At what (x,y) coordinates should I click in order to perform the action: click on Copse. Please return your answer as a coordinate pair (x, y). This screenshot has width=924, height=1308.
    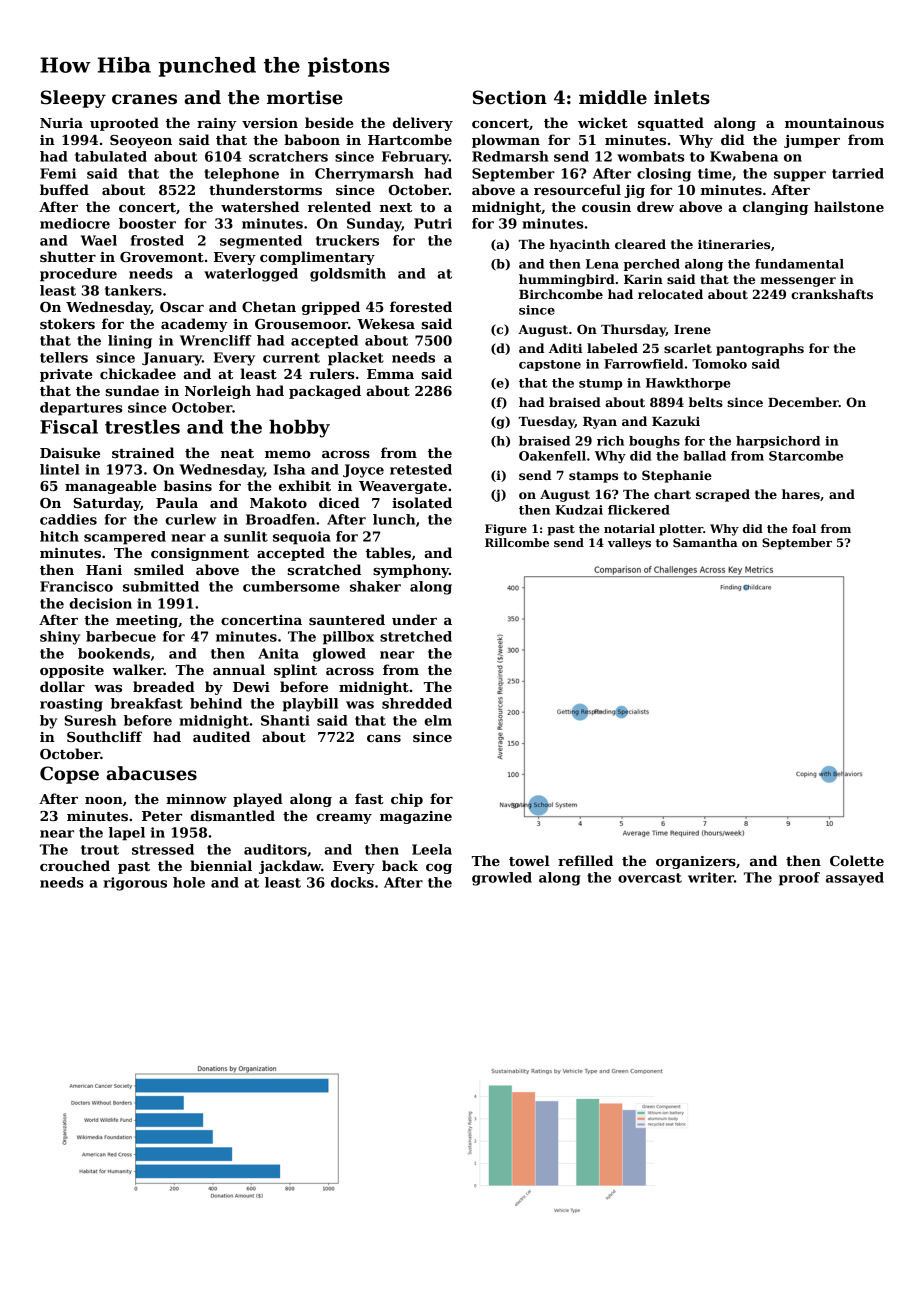
    Looking at the image, I should click on (69, 775).
